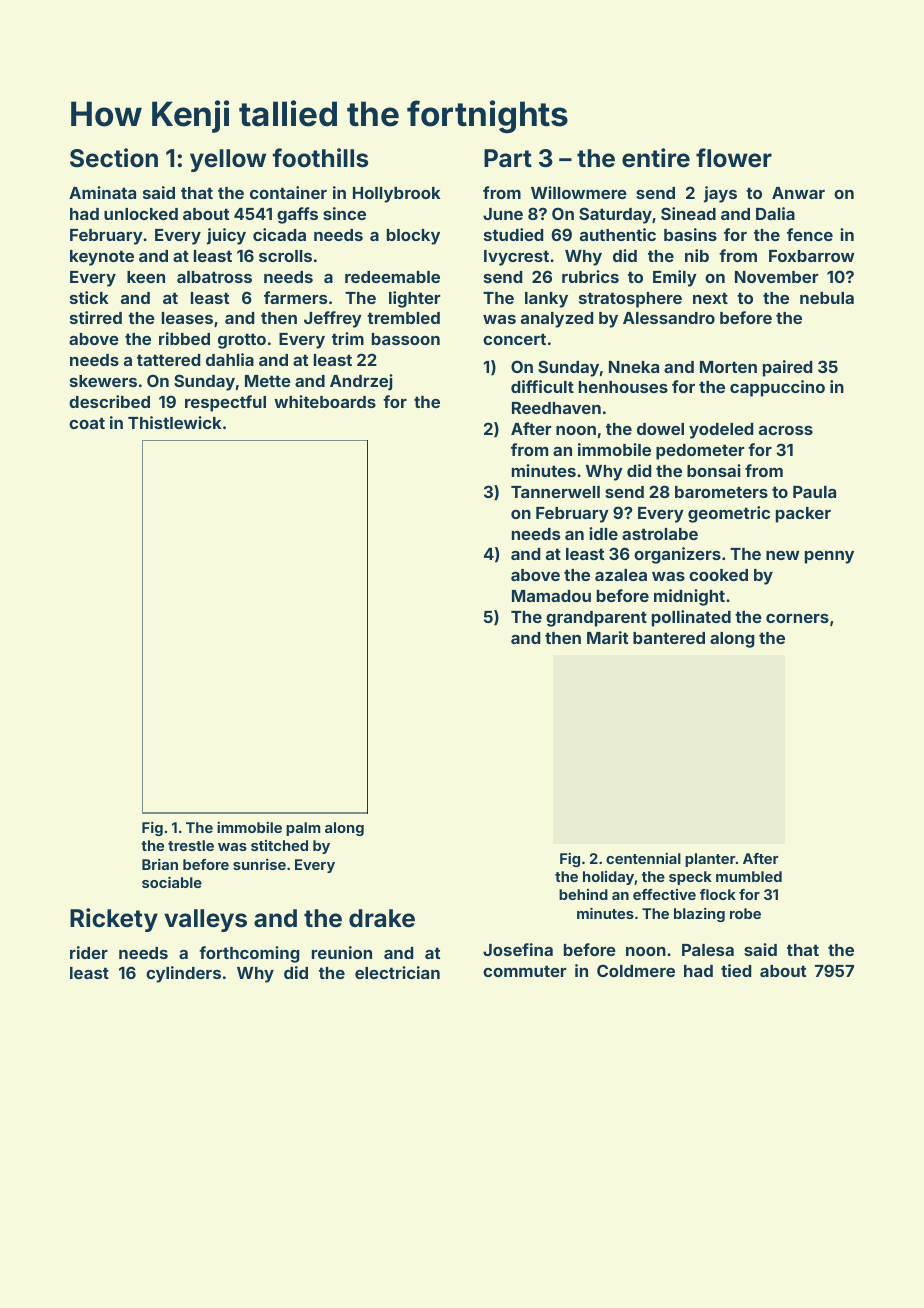 This document has width=924, height=1308. What do you see at coordinates (320, 158) in the document?
I see `foothills` at bounding box center [320, 158].
